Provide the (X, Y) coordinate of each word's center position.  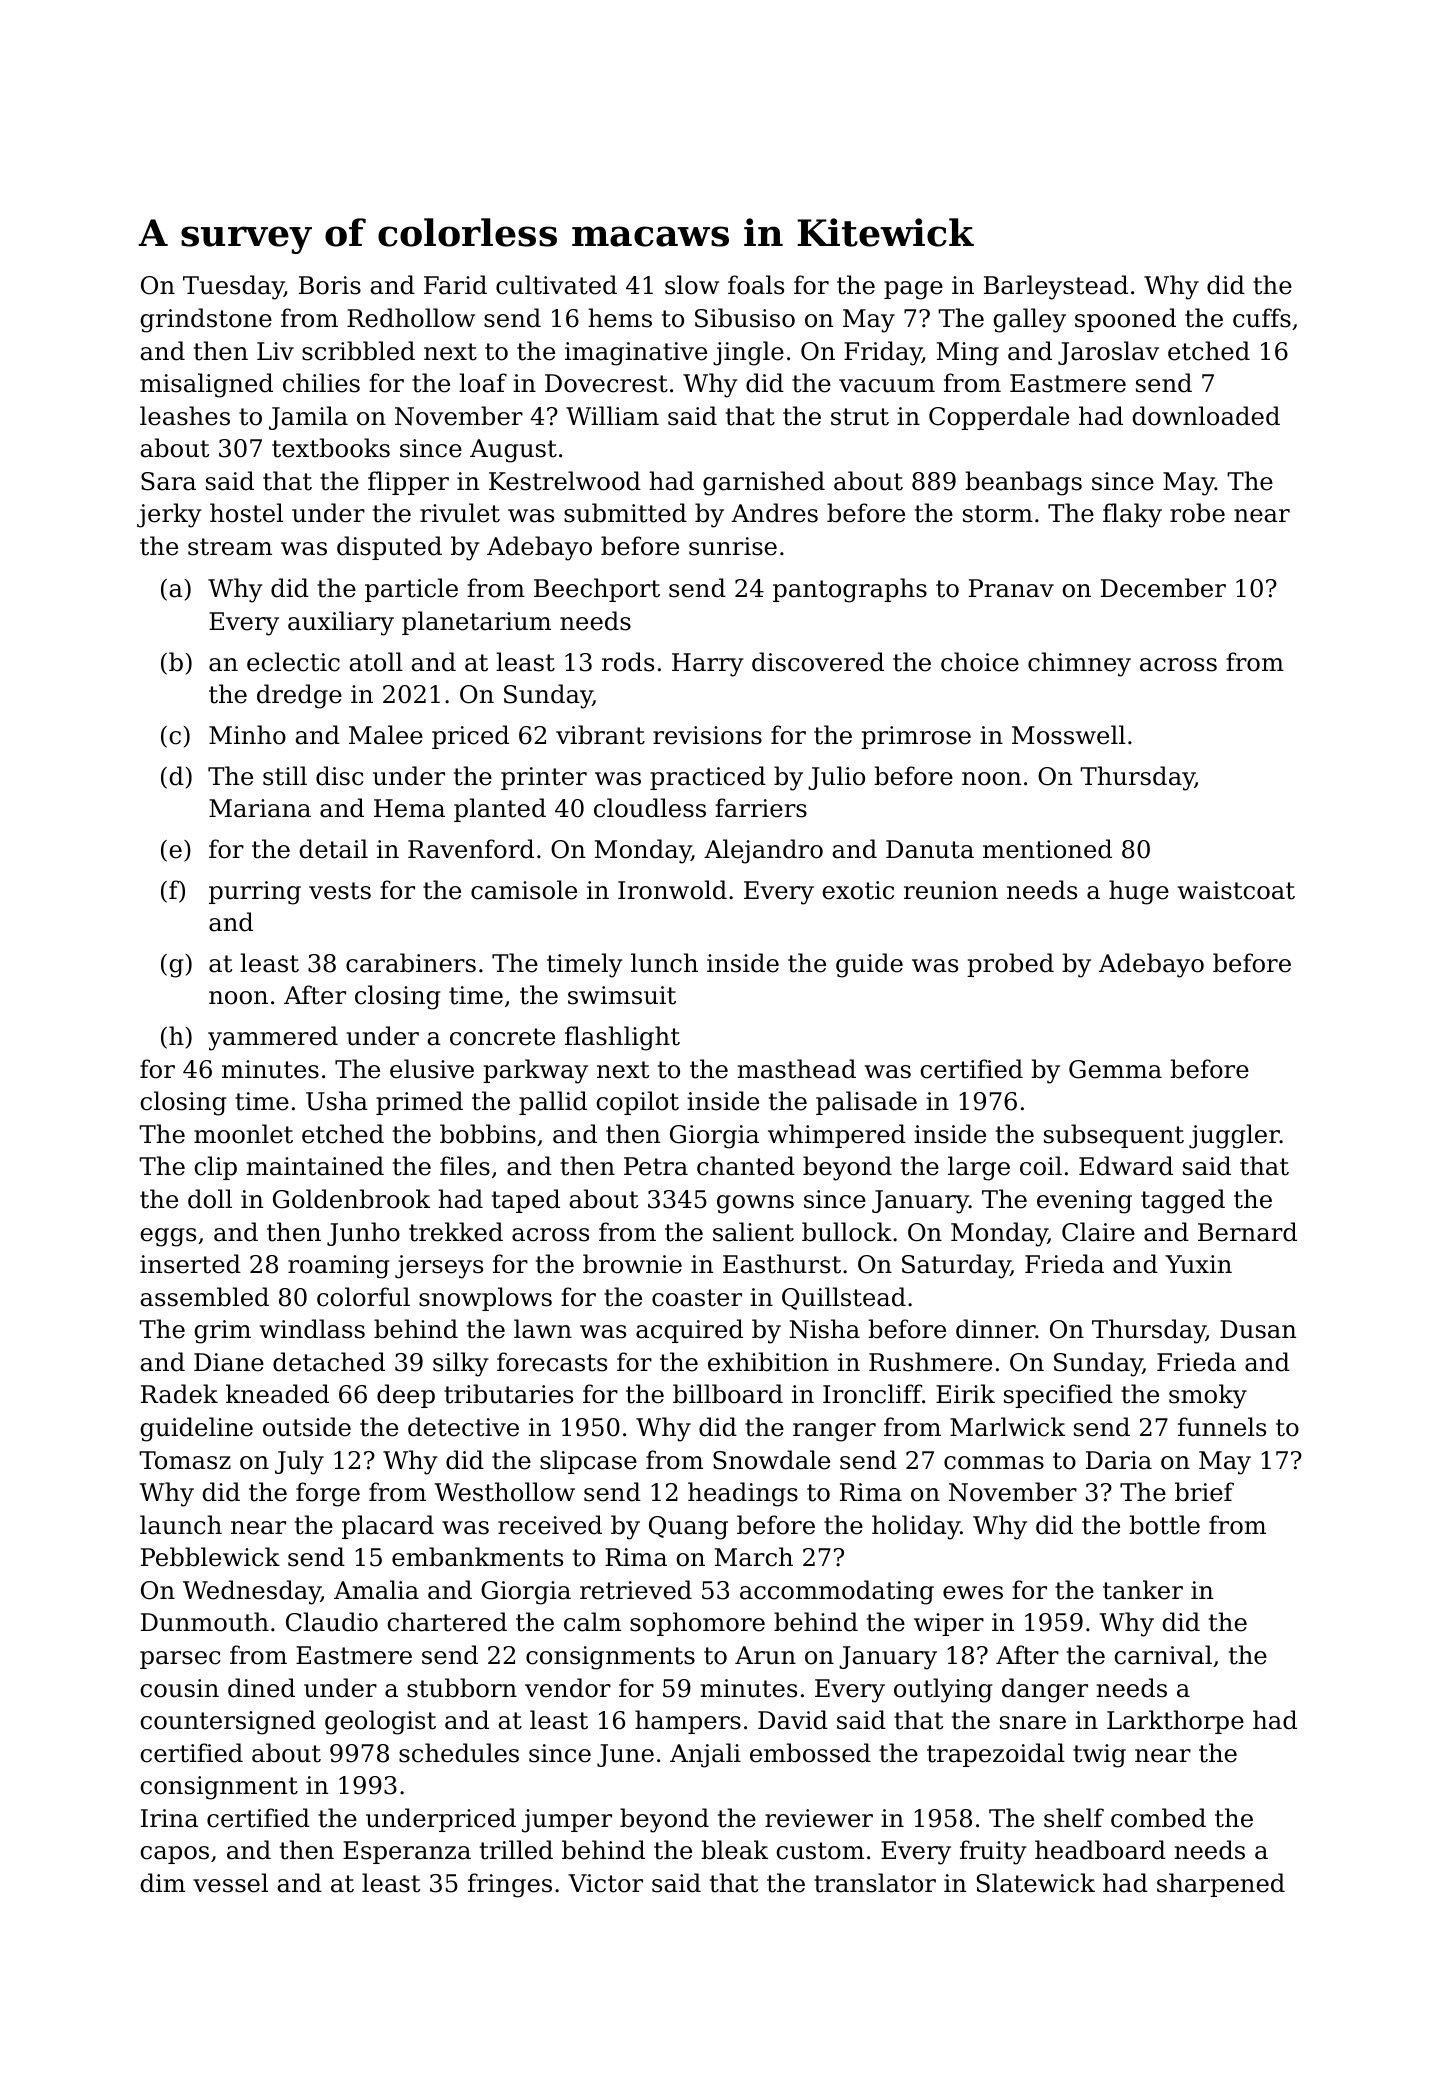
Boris (330, 285)
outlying (943, 1690)
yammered (273, 1038)
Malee (386, 735)
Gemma (1115, 1069)
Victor (605, 1883)
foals (756, 285)
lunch (664, 963)
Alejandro (763, 851)
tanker (1143, 1590)
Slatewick (1036, 1883)
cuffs (1262, 318)
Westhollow (504, 1492)
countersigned (228, 1722)
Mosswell (1069, 735)
